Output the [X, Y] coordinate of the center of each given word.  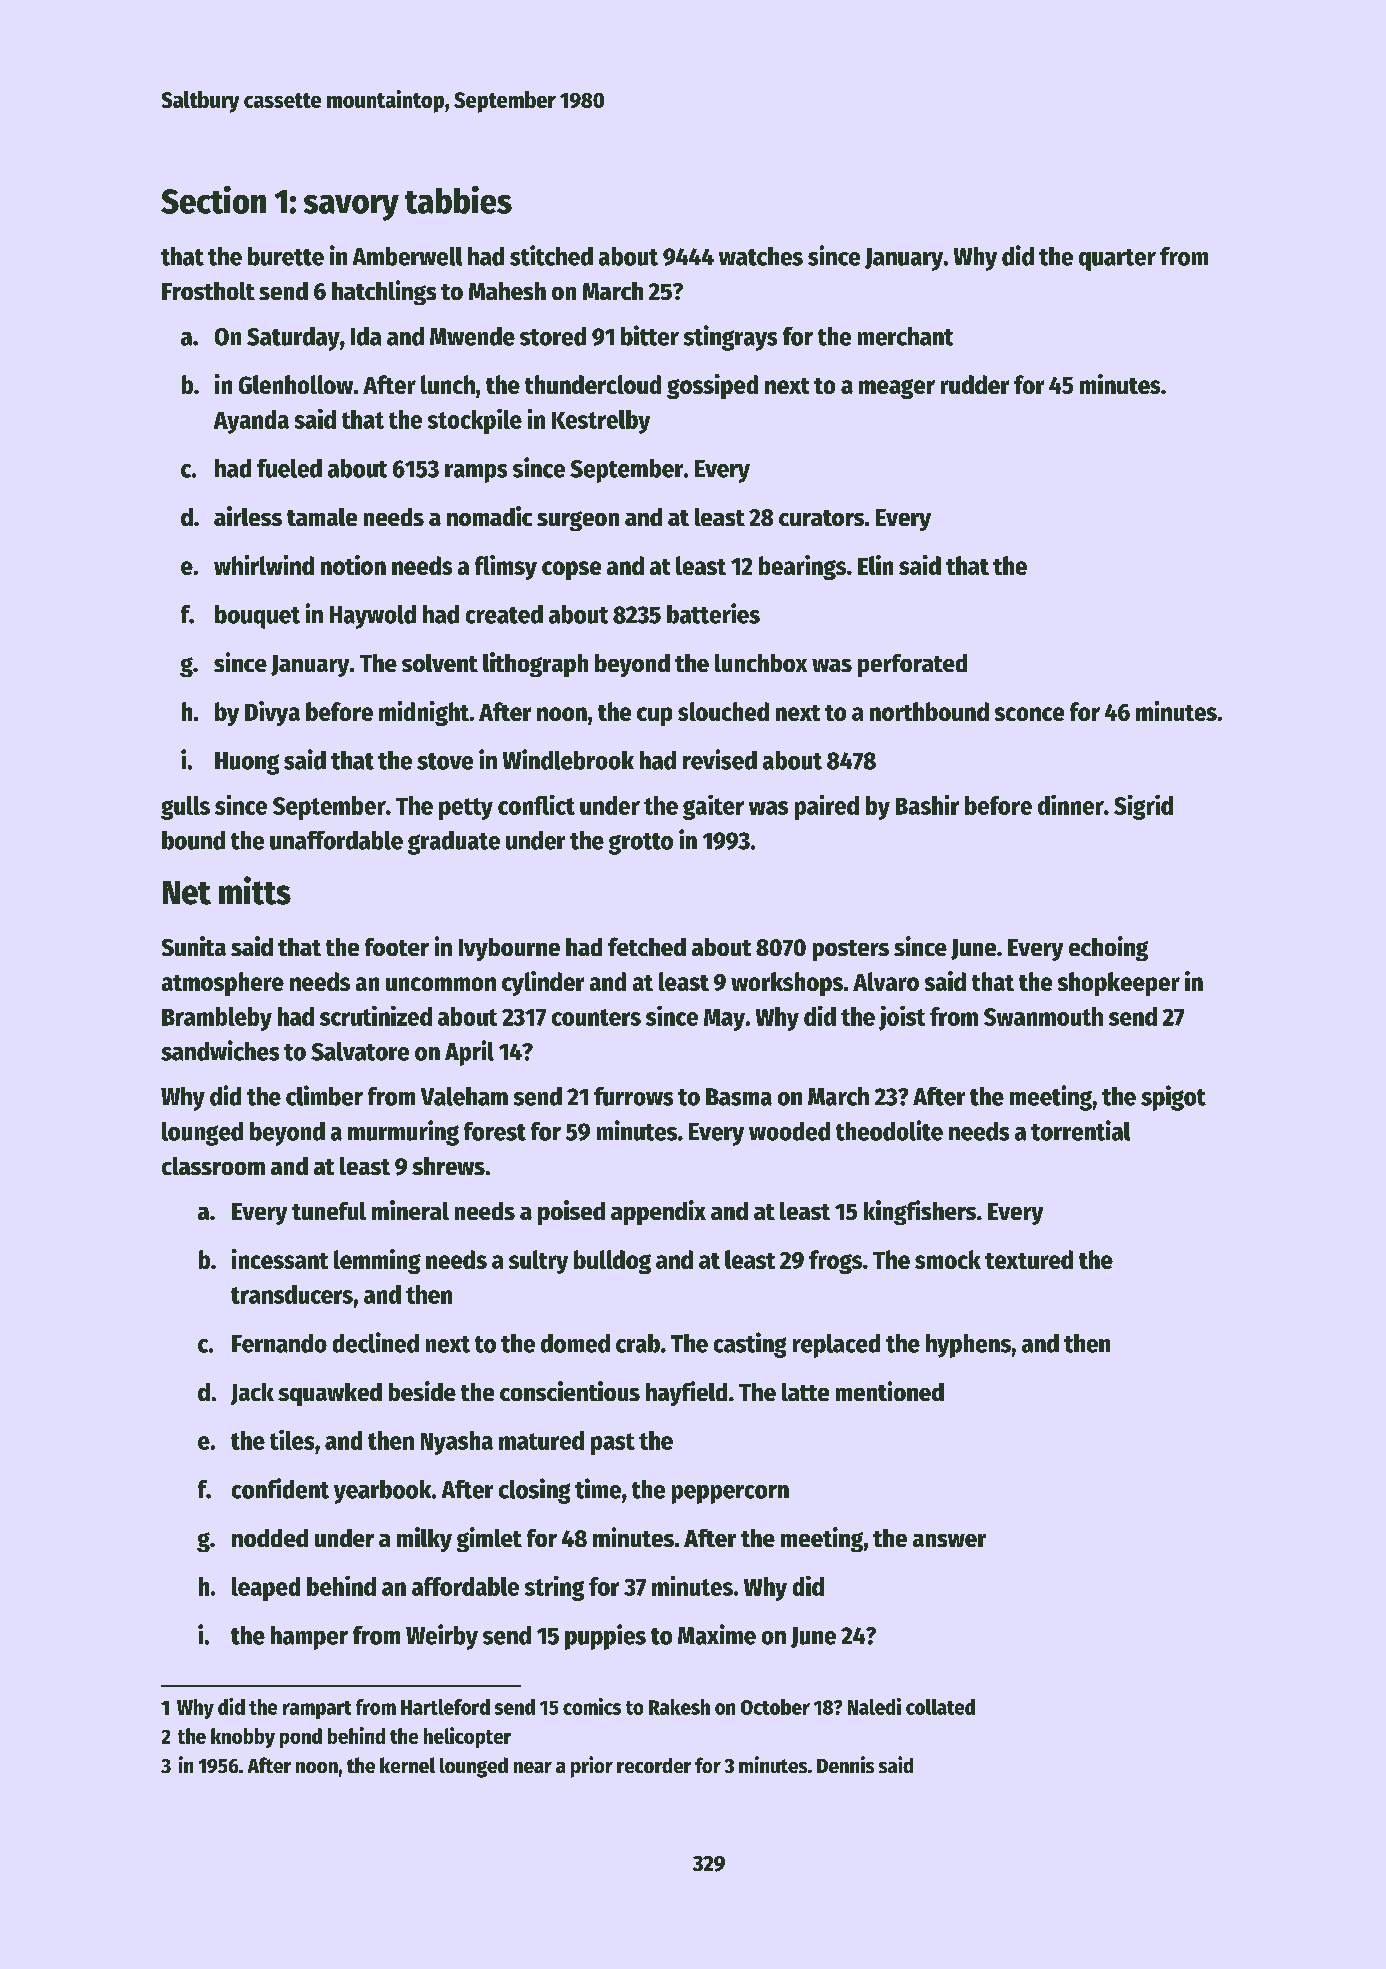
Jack [252, 1394]
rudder [975, 384]
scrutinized [376, 1016]
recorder [654, 1765]
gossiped [712, 386]
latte [805, 1392]
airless [248, 516]
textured [1029, 1259]
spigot [1173, 1098]
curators [821, 518]
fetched [647, 946]
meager [897, 389]
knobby [243, 1738]
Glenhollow [296, 384]
